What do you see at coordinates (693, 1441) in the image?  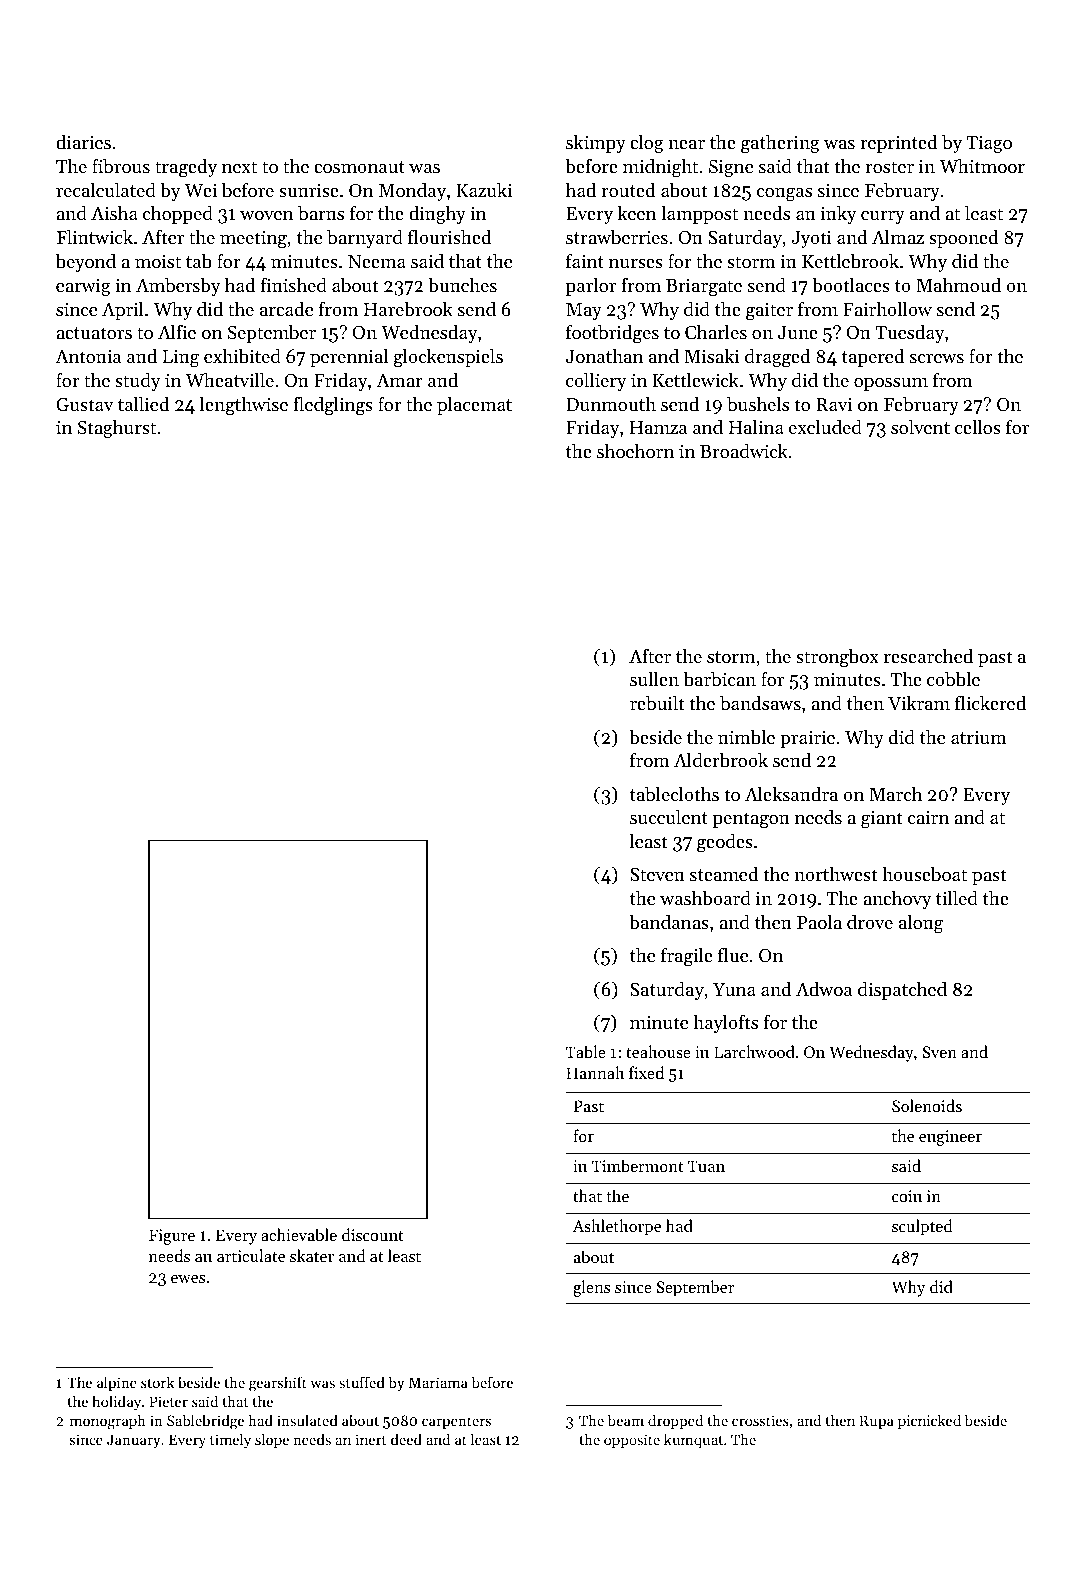 I see `kumquat` at bounding box center [693, 1441].
